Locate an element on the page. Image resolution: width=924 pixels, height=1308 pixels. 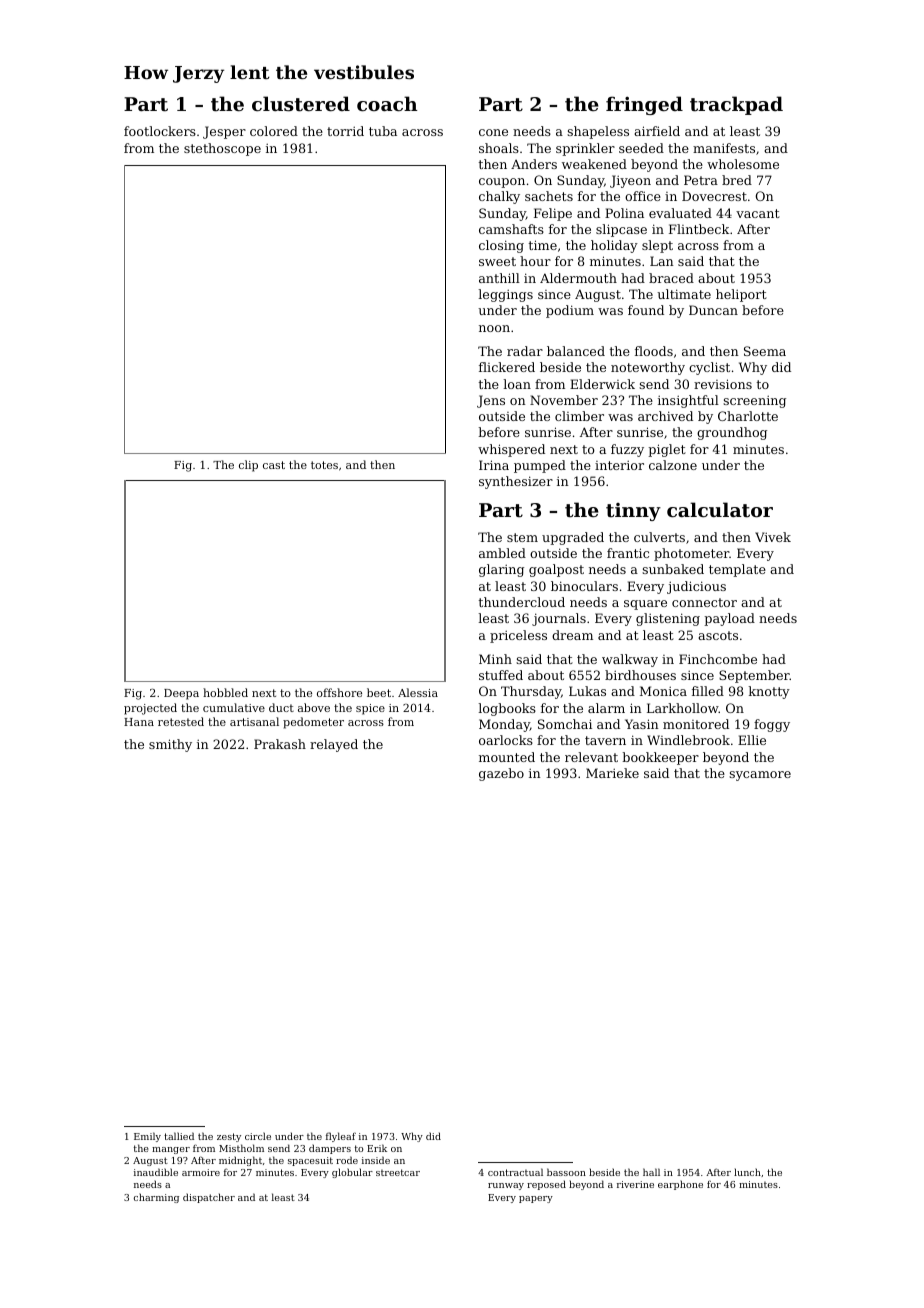
coach is located at coordinates (387, 103).
